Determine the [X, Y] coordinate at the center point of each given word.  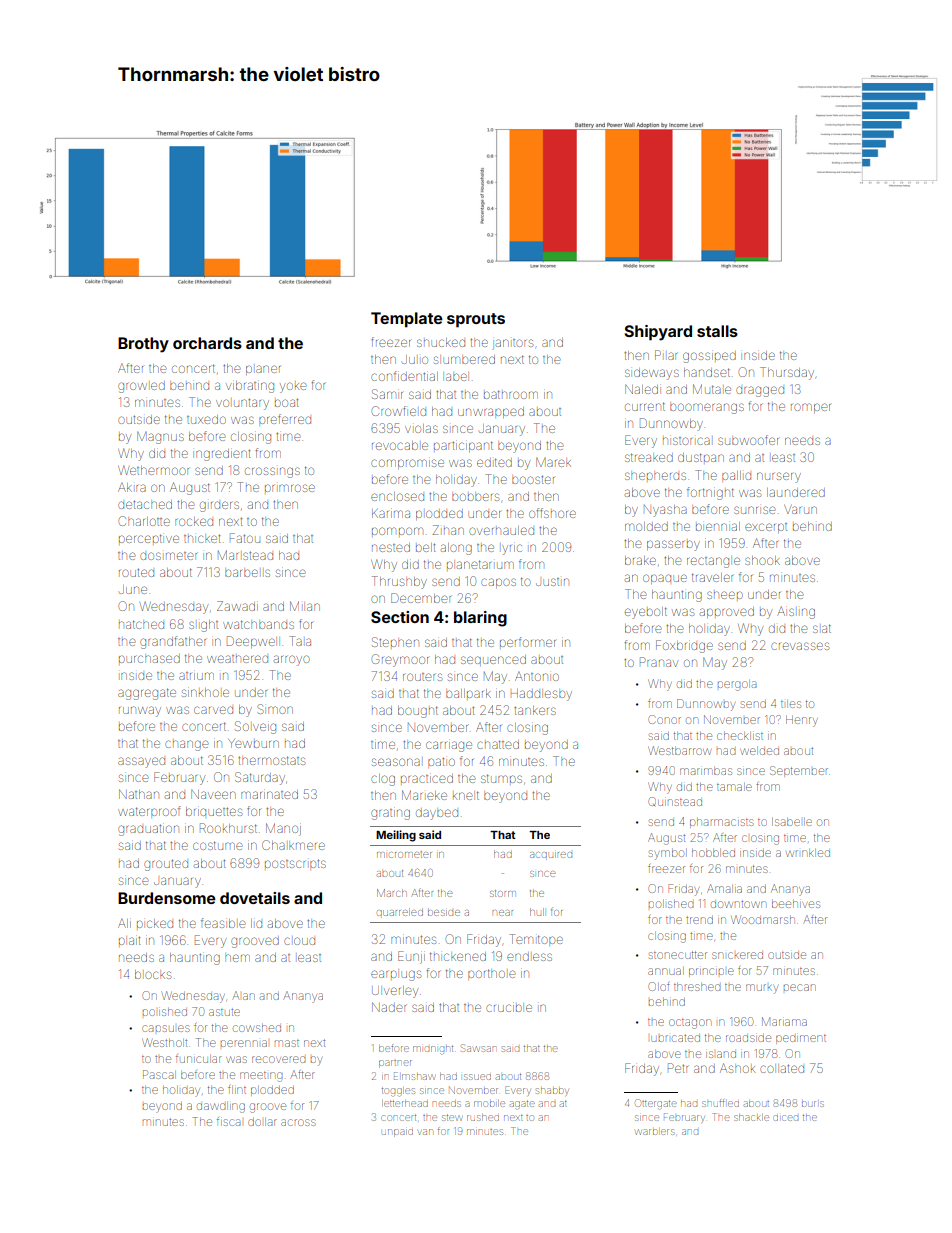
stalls [717, 331]
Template [407, 320]
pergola [737, 685]
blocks [153, 974]
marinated [269, 794]
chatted [498, 744]
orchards [207, 343]
